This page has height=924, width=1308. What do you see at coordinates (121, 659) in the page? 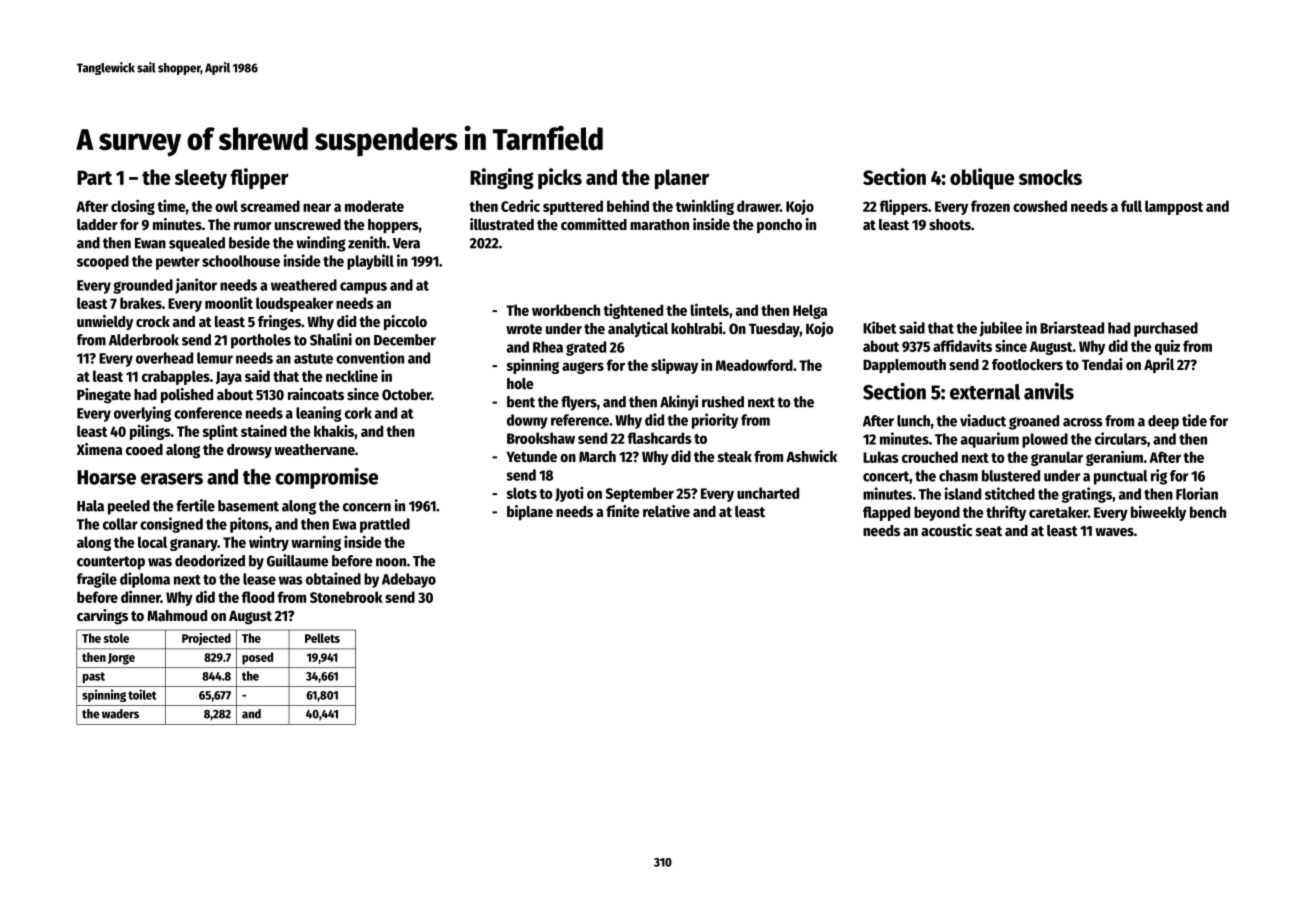
I see `Jorge` at bounding box center [121, 659].
